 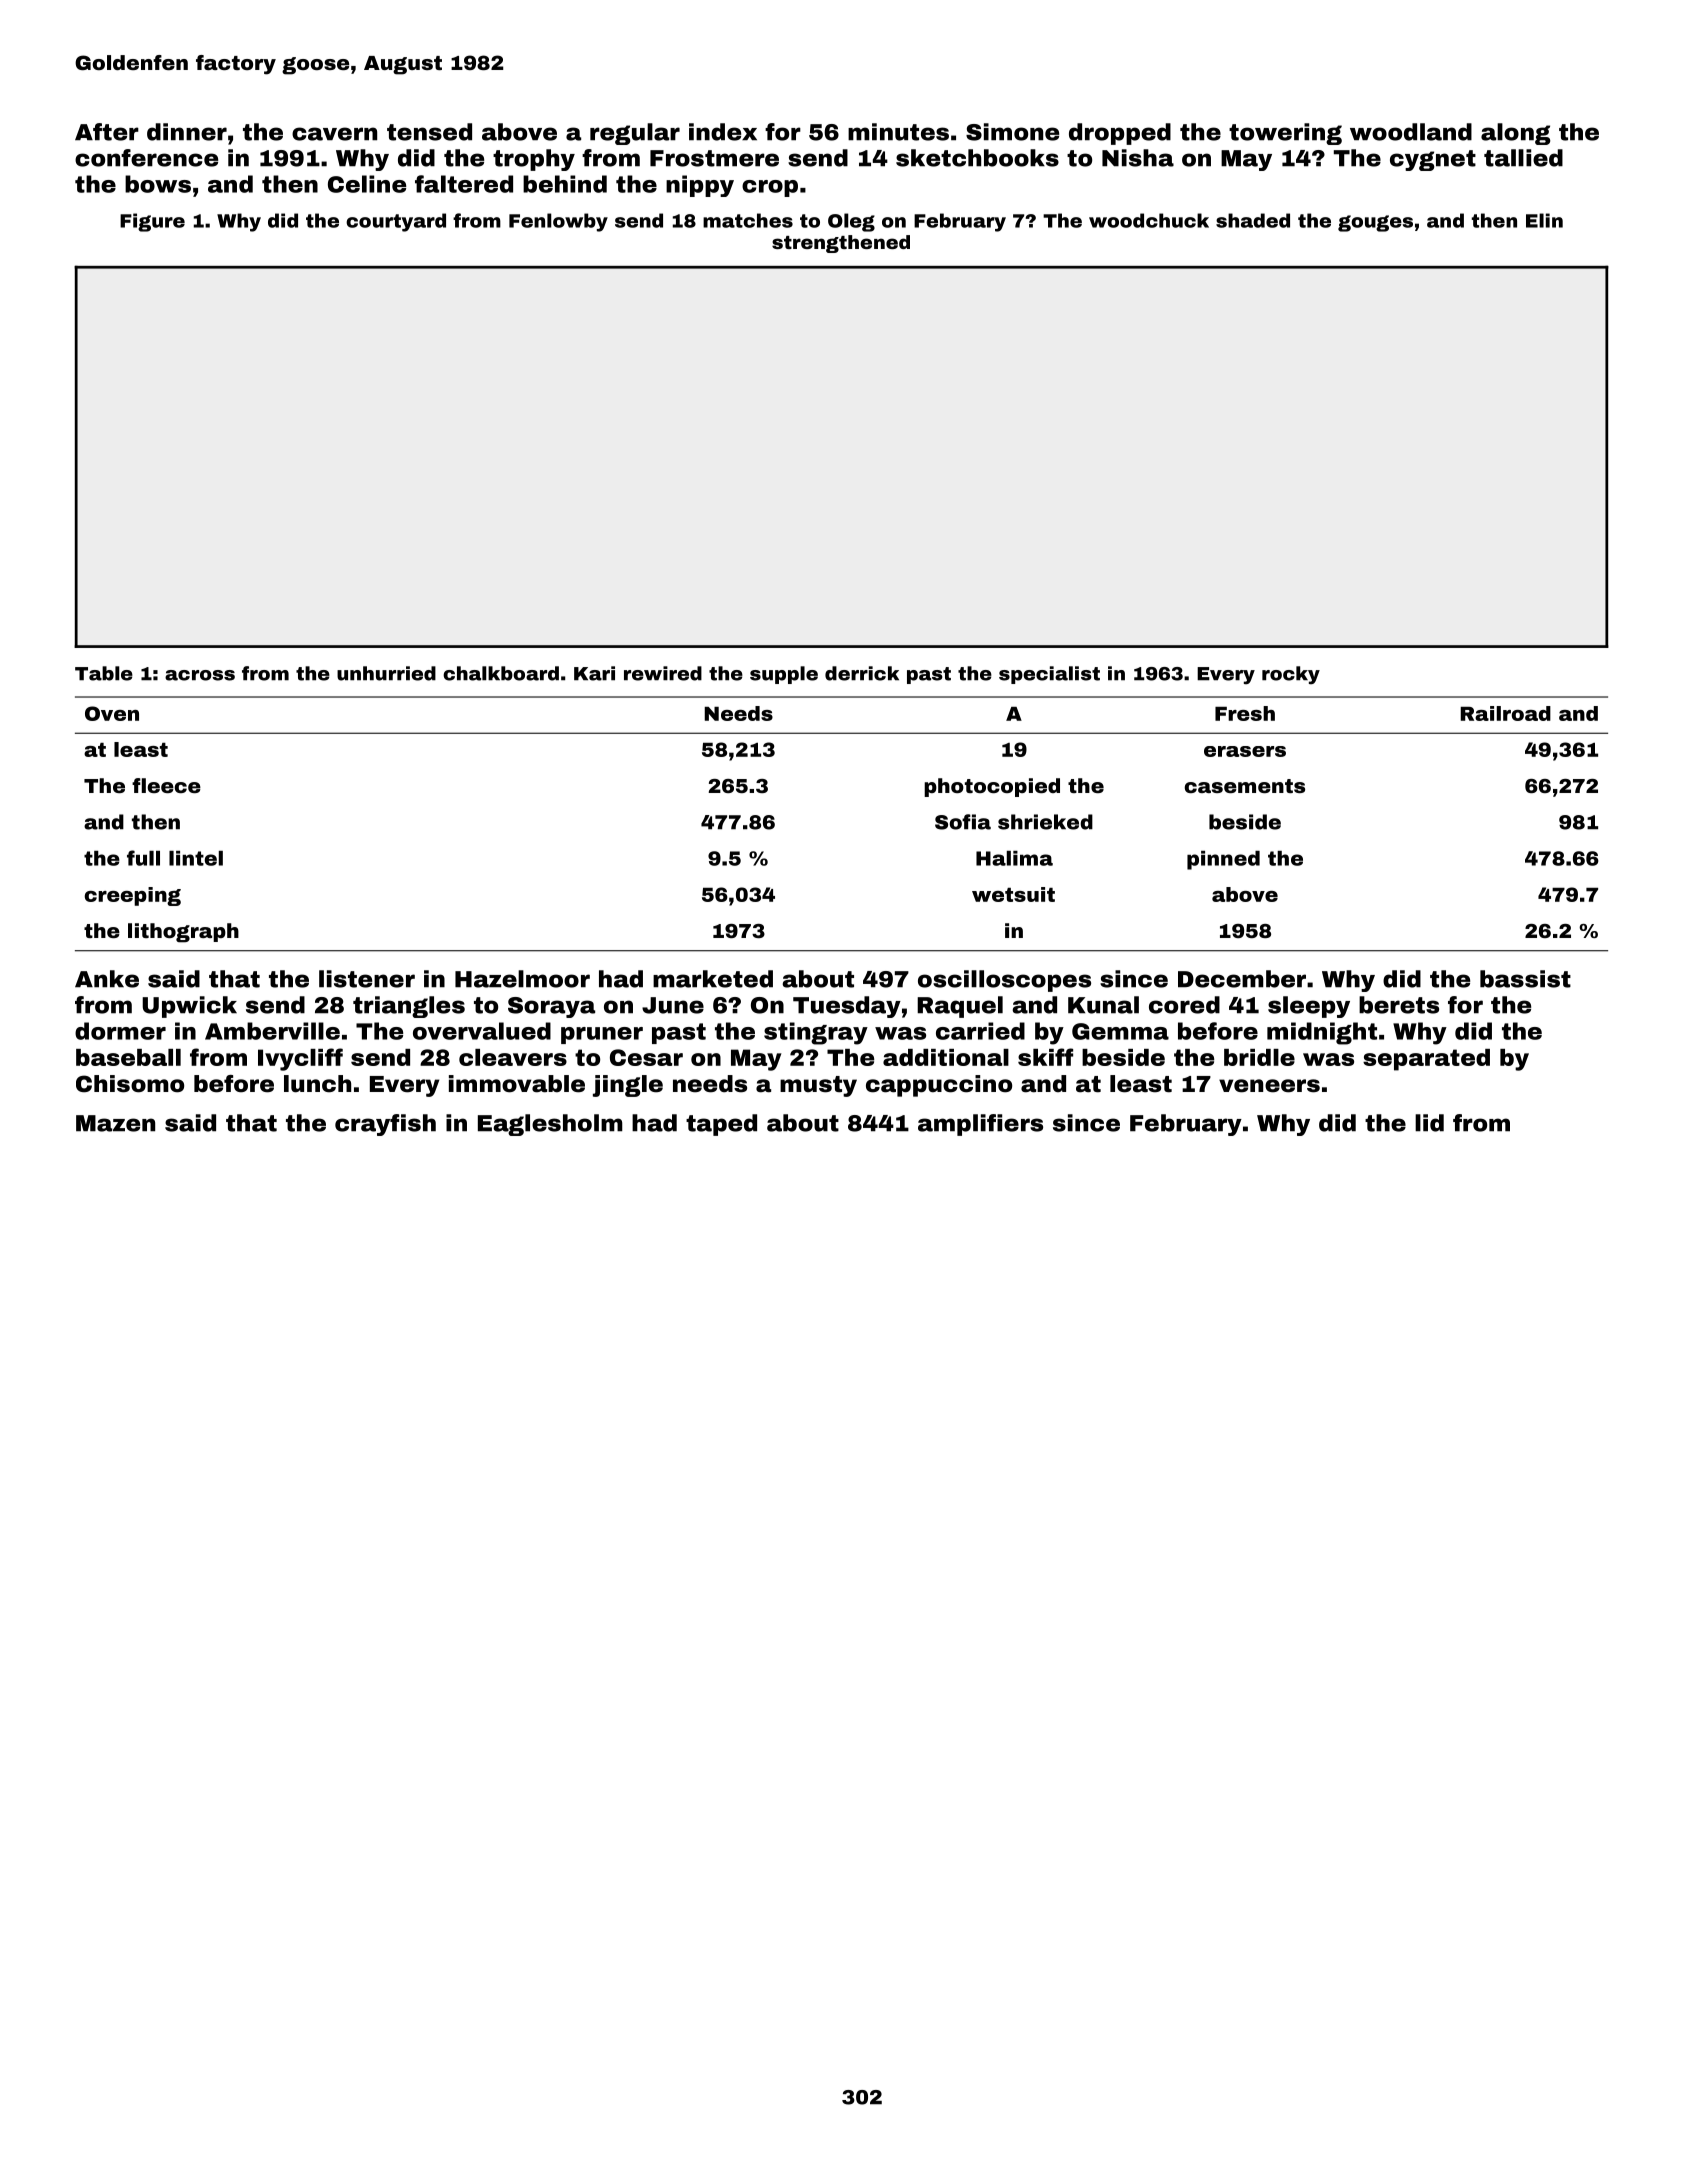 I want to click on rocky, so click(x=1291, y=675).
